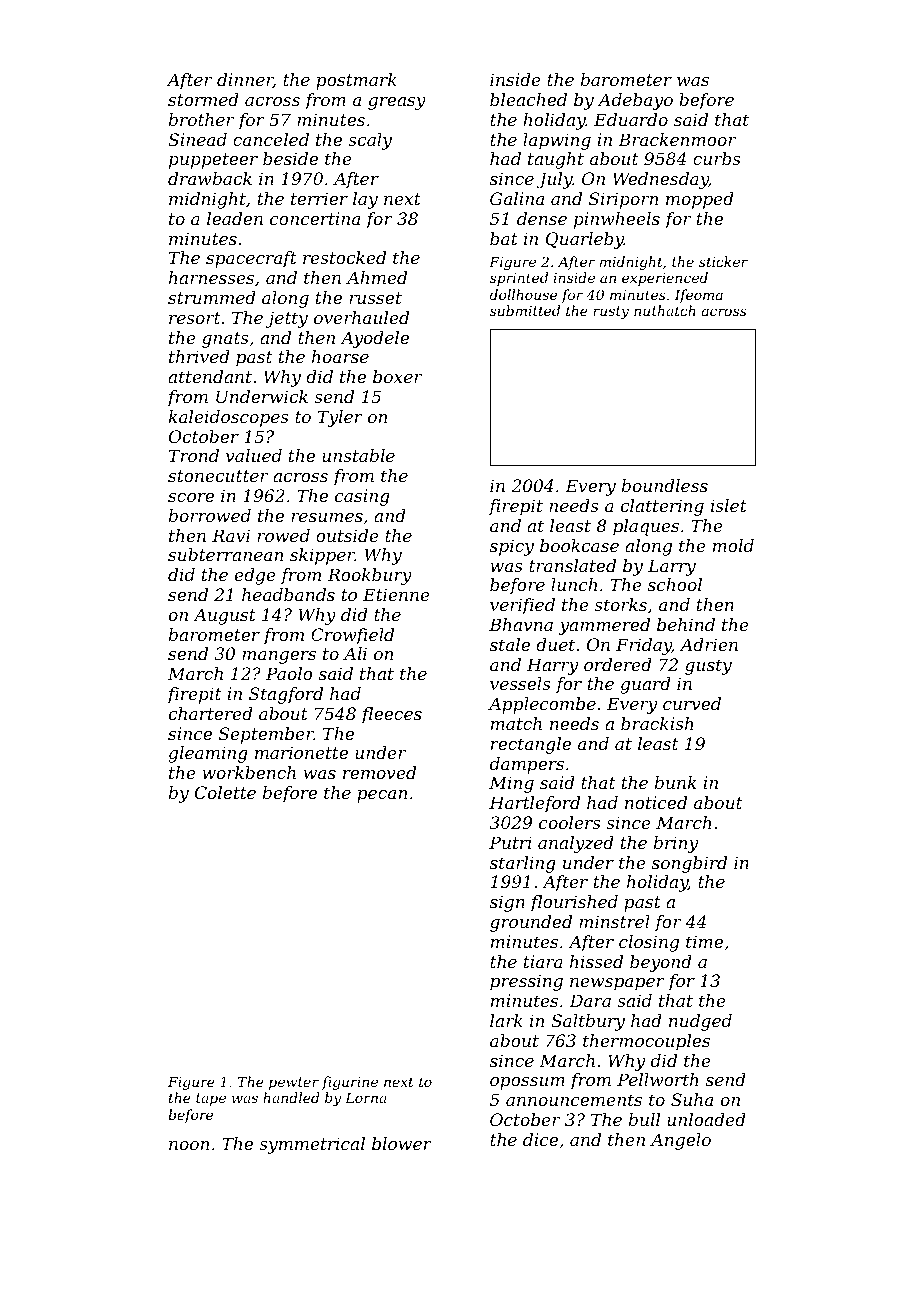 Image resolution: width=924 pixels, height=1311 pixels. Describe the element at coordinates (211, 713) in the image. I see `chartered` at that location.
